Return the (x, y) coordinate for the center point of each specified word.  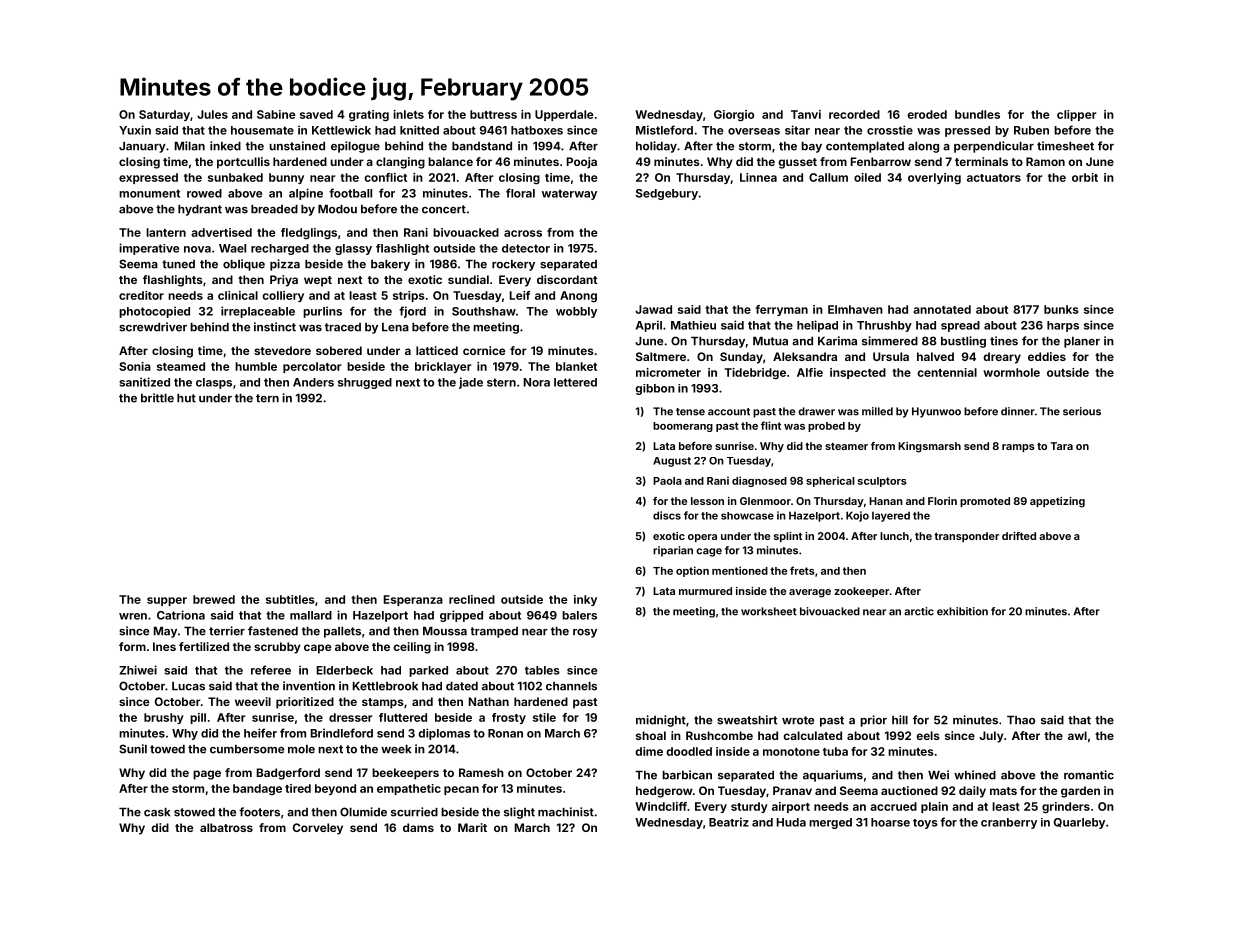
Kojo (857, 516)
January (142, 147)
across (523, 233)
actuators (994, 178)
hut (186, 398)
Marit (472, 827)
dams (418, 827)
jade (471, 383)
